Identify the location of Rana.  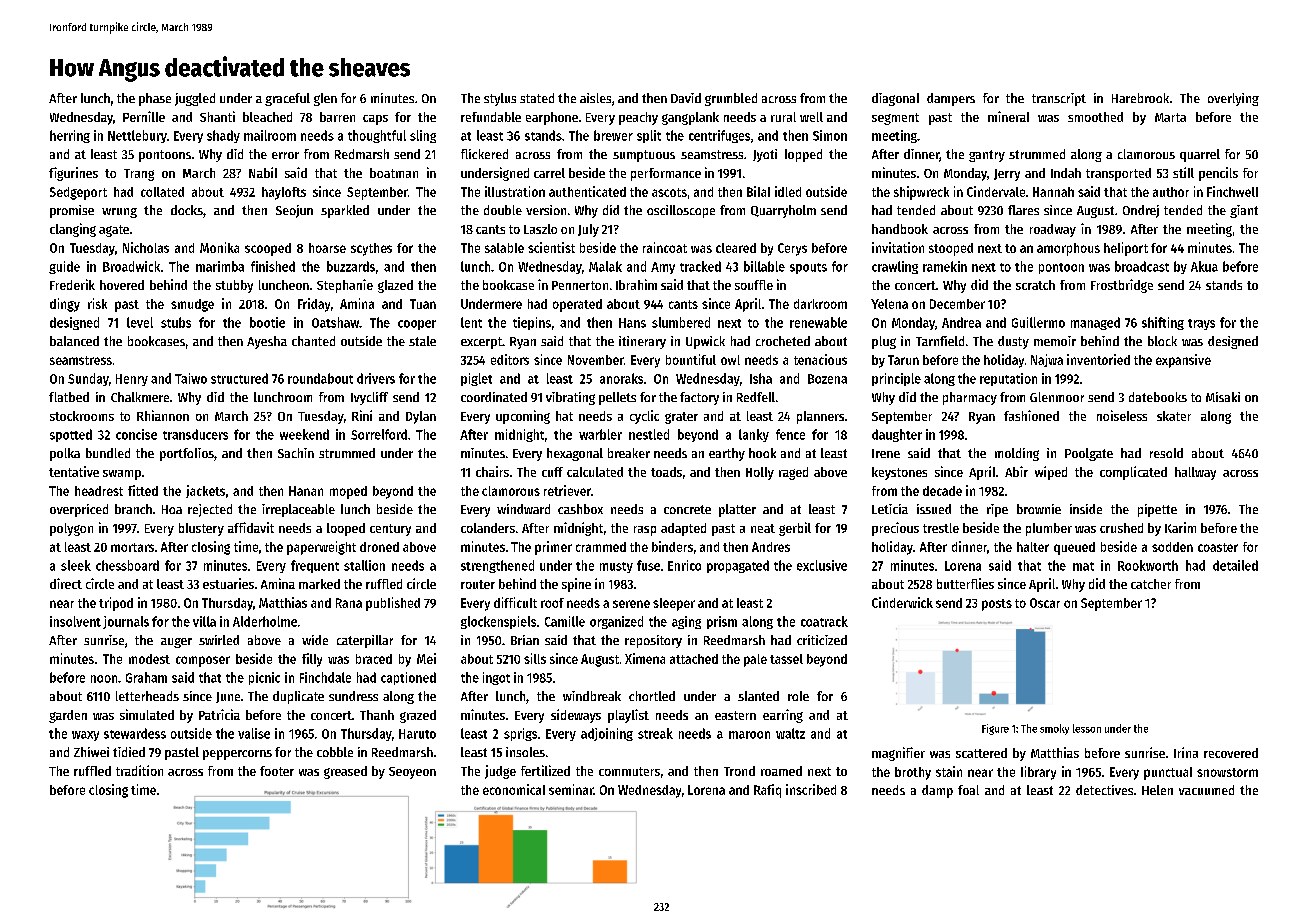
(349, 603).
